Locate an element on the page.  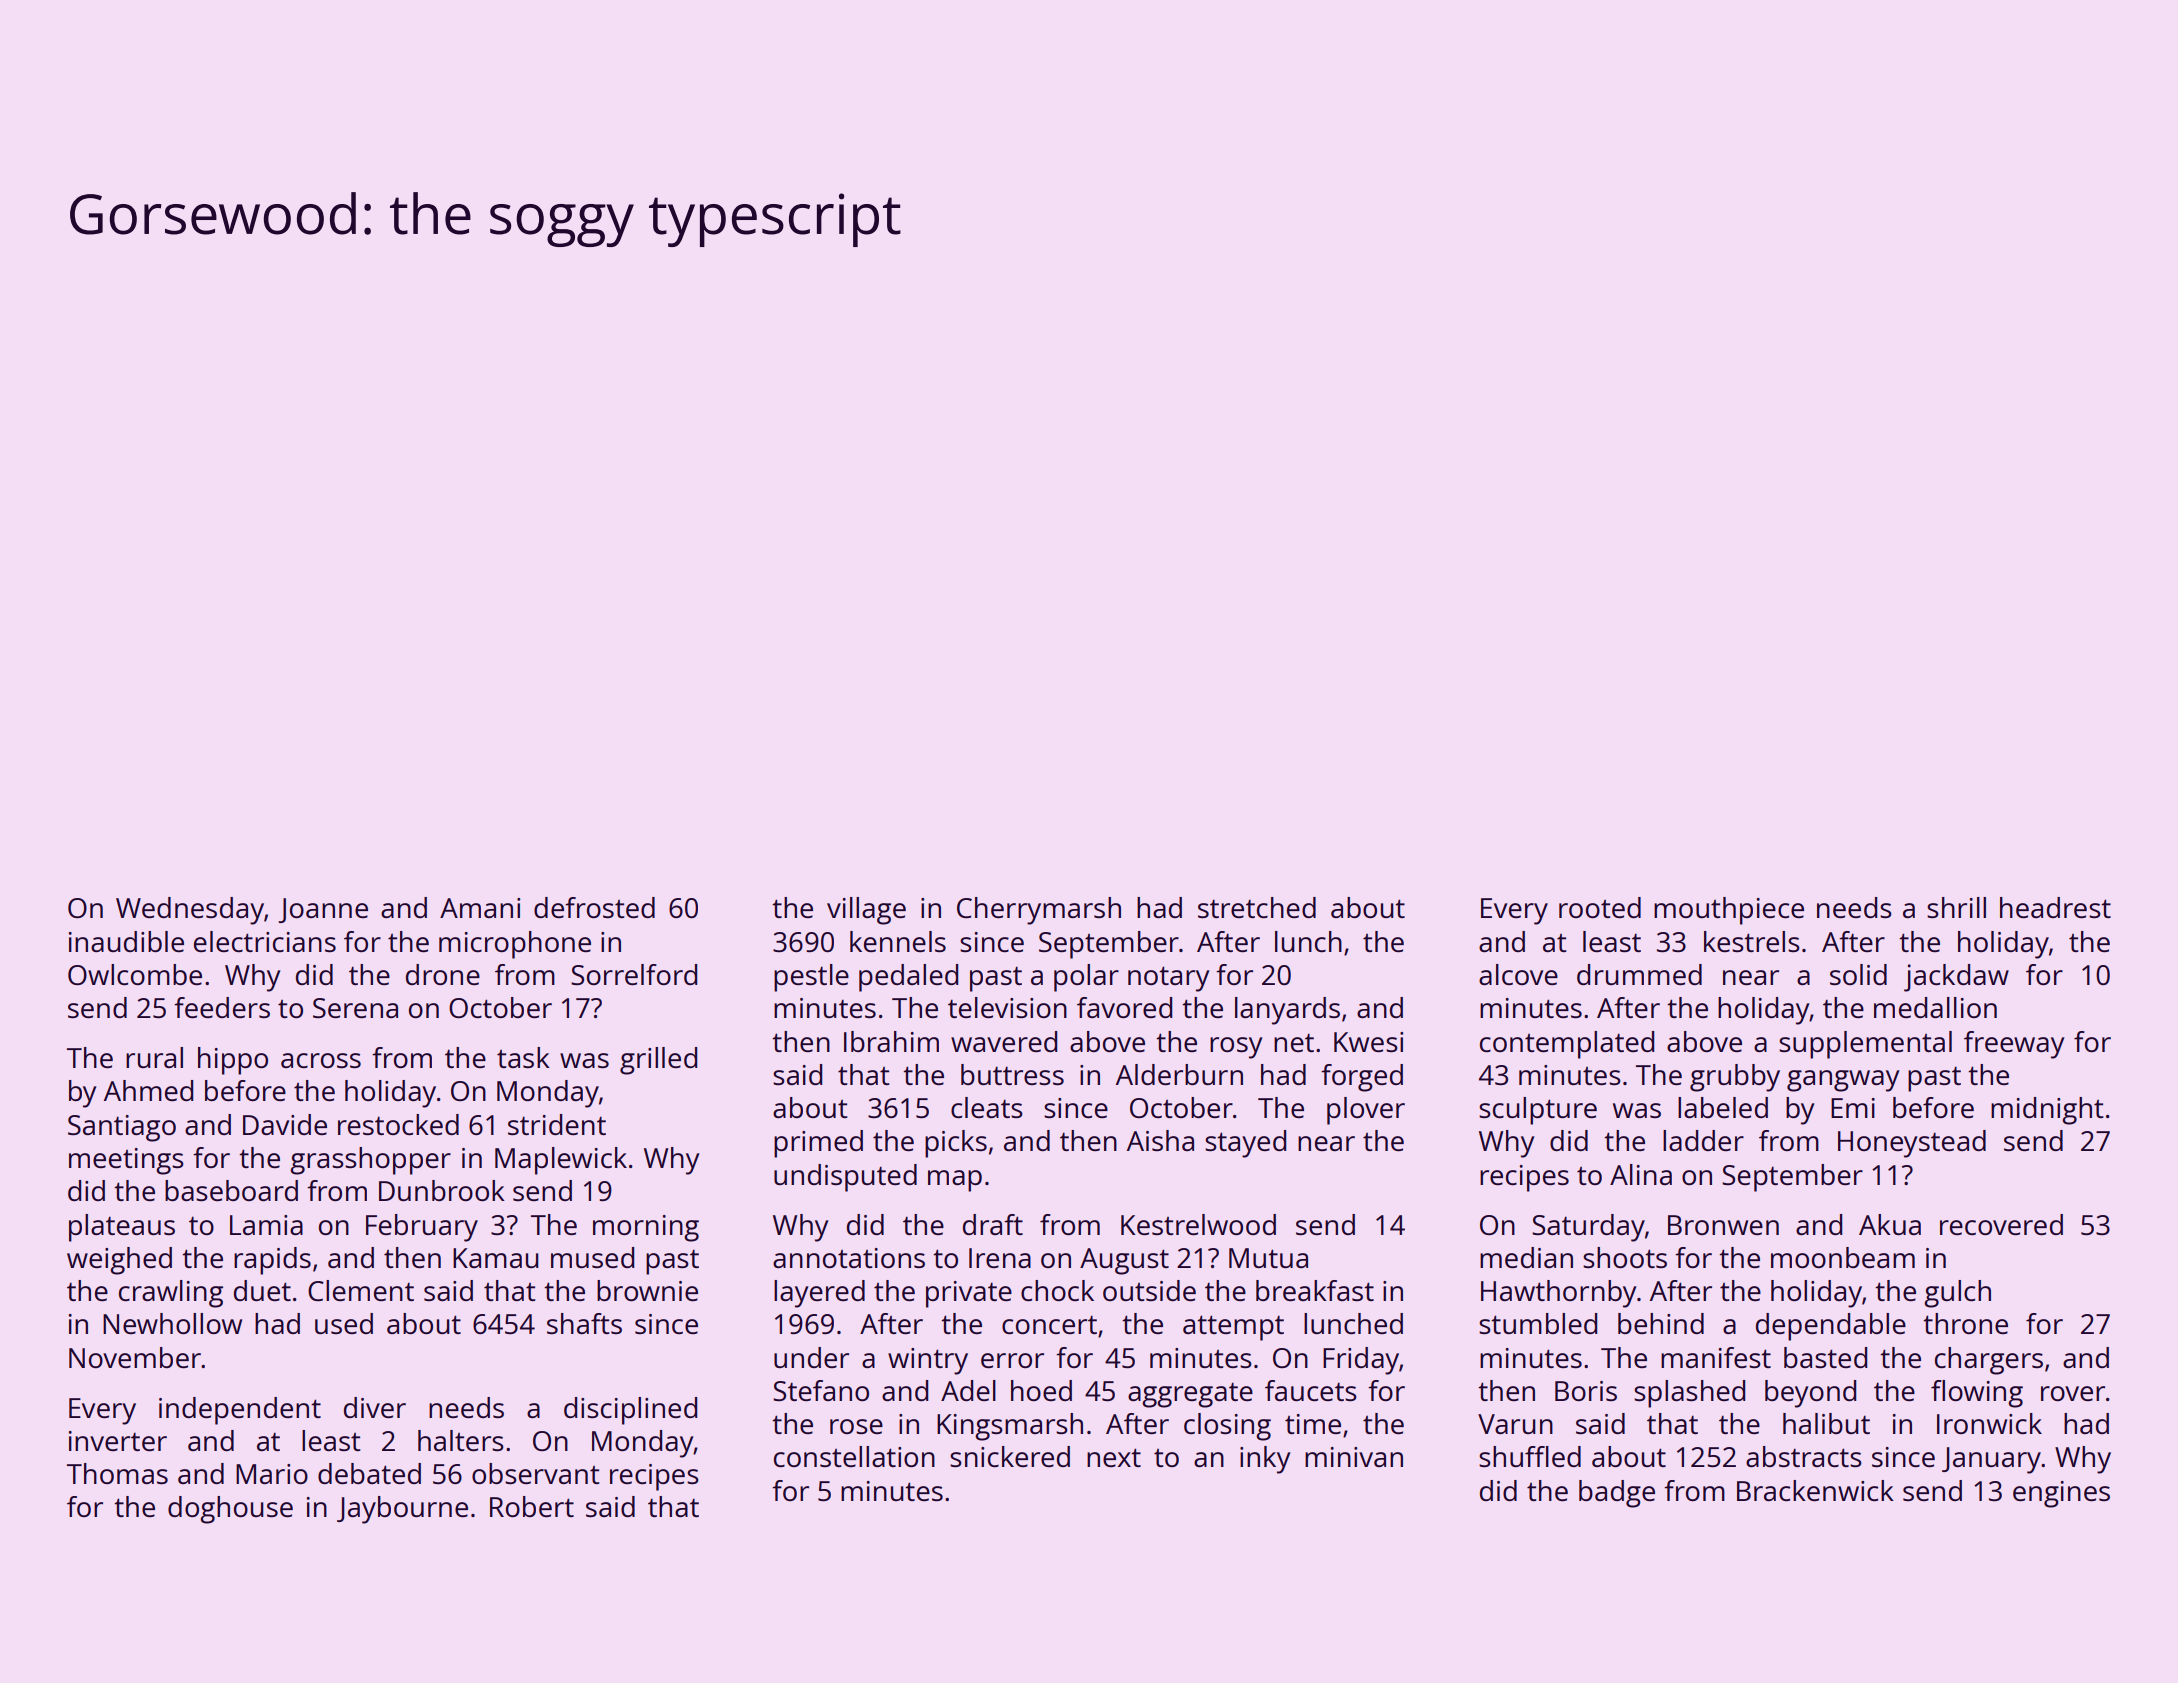
rooted is located at coordinates (1600, 907).
